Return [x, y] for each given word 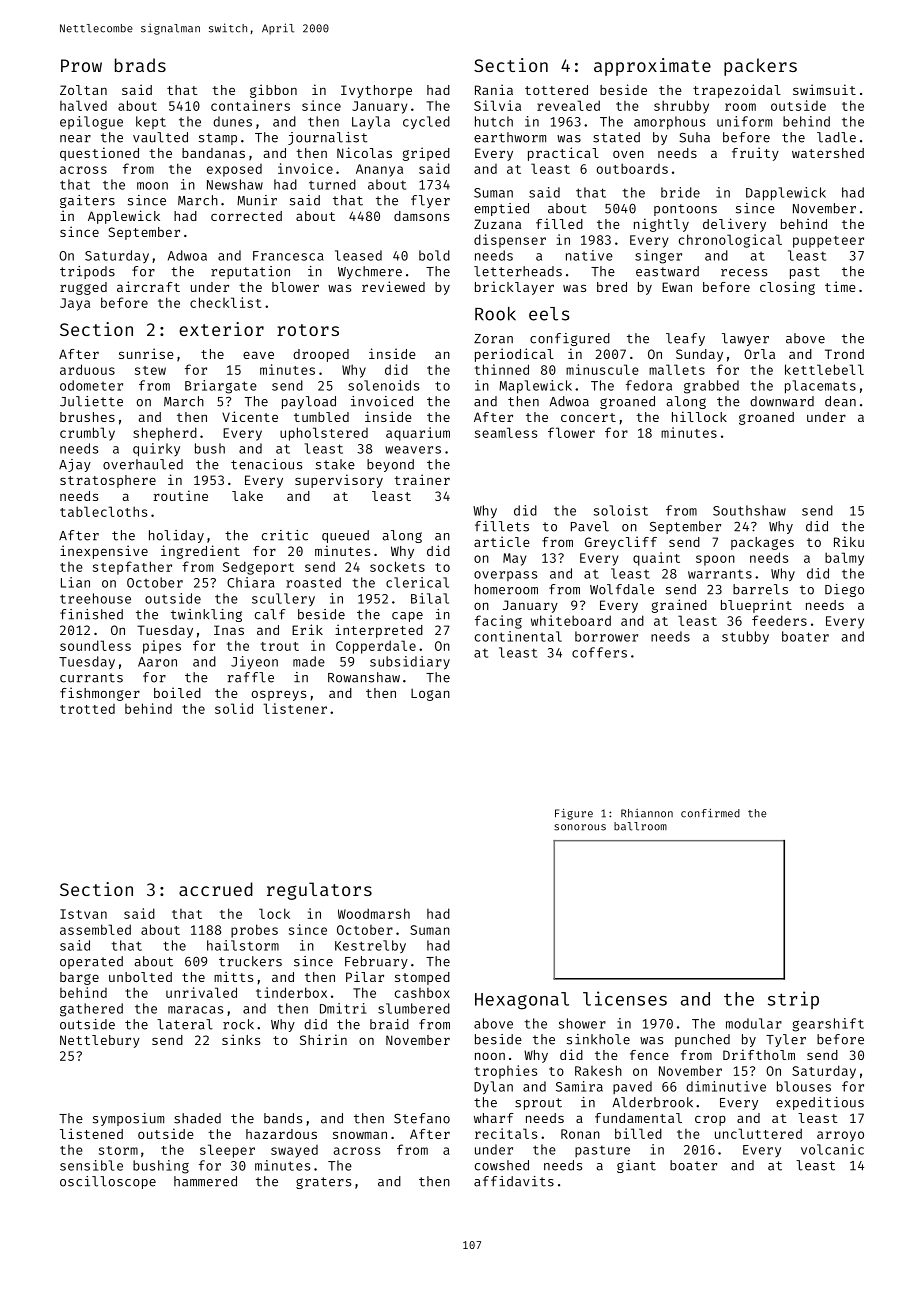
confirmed [710, 813]
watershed [828, 153]
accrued [216, 889]
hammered [205, 1181]
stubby [745, 637]
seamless [506, 432]
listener [295, 708]
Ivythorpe [376, 91]
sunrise [146, 353]
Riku [849, 541]
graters [323, 1183]
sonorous [580, 827]
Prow [81, 65]
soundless [95, 645]
